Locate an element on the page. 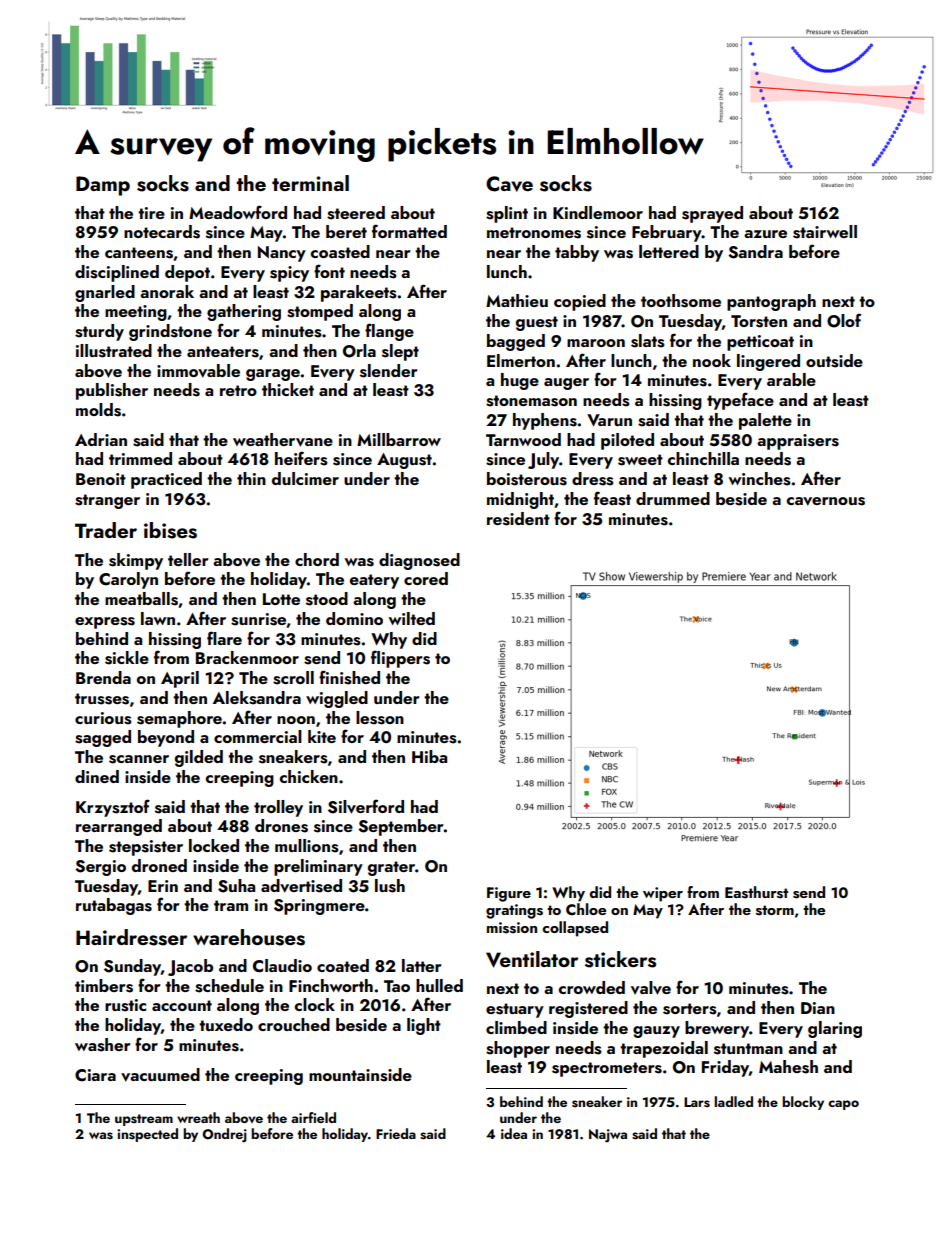 The height and width of the document is (1233, 952). winches is located at coordinates (759, 479).
